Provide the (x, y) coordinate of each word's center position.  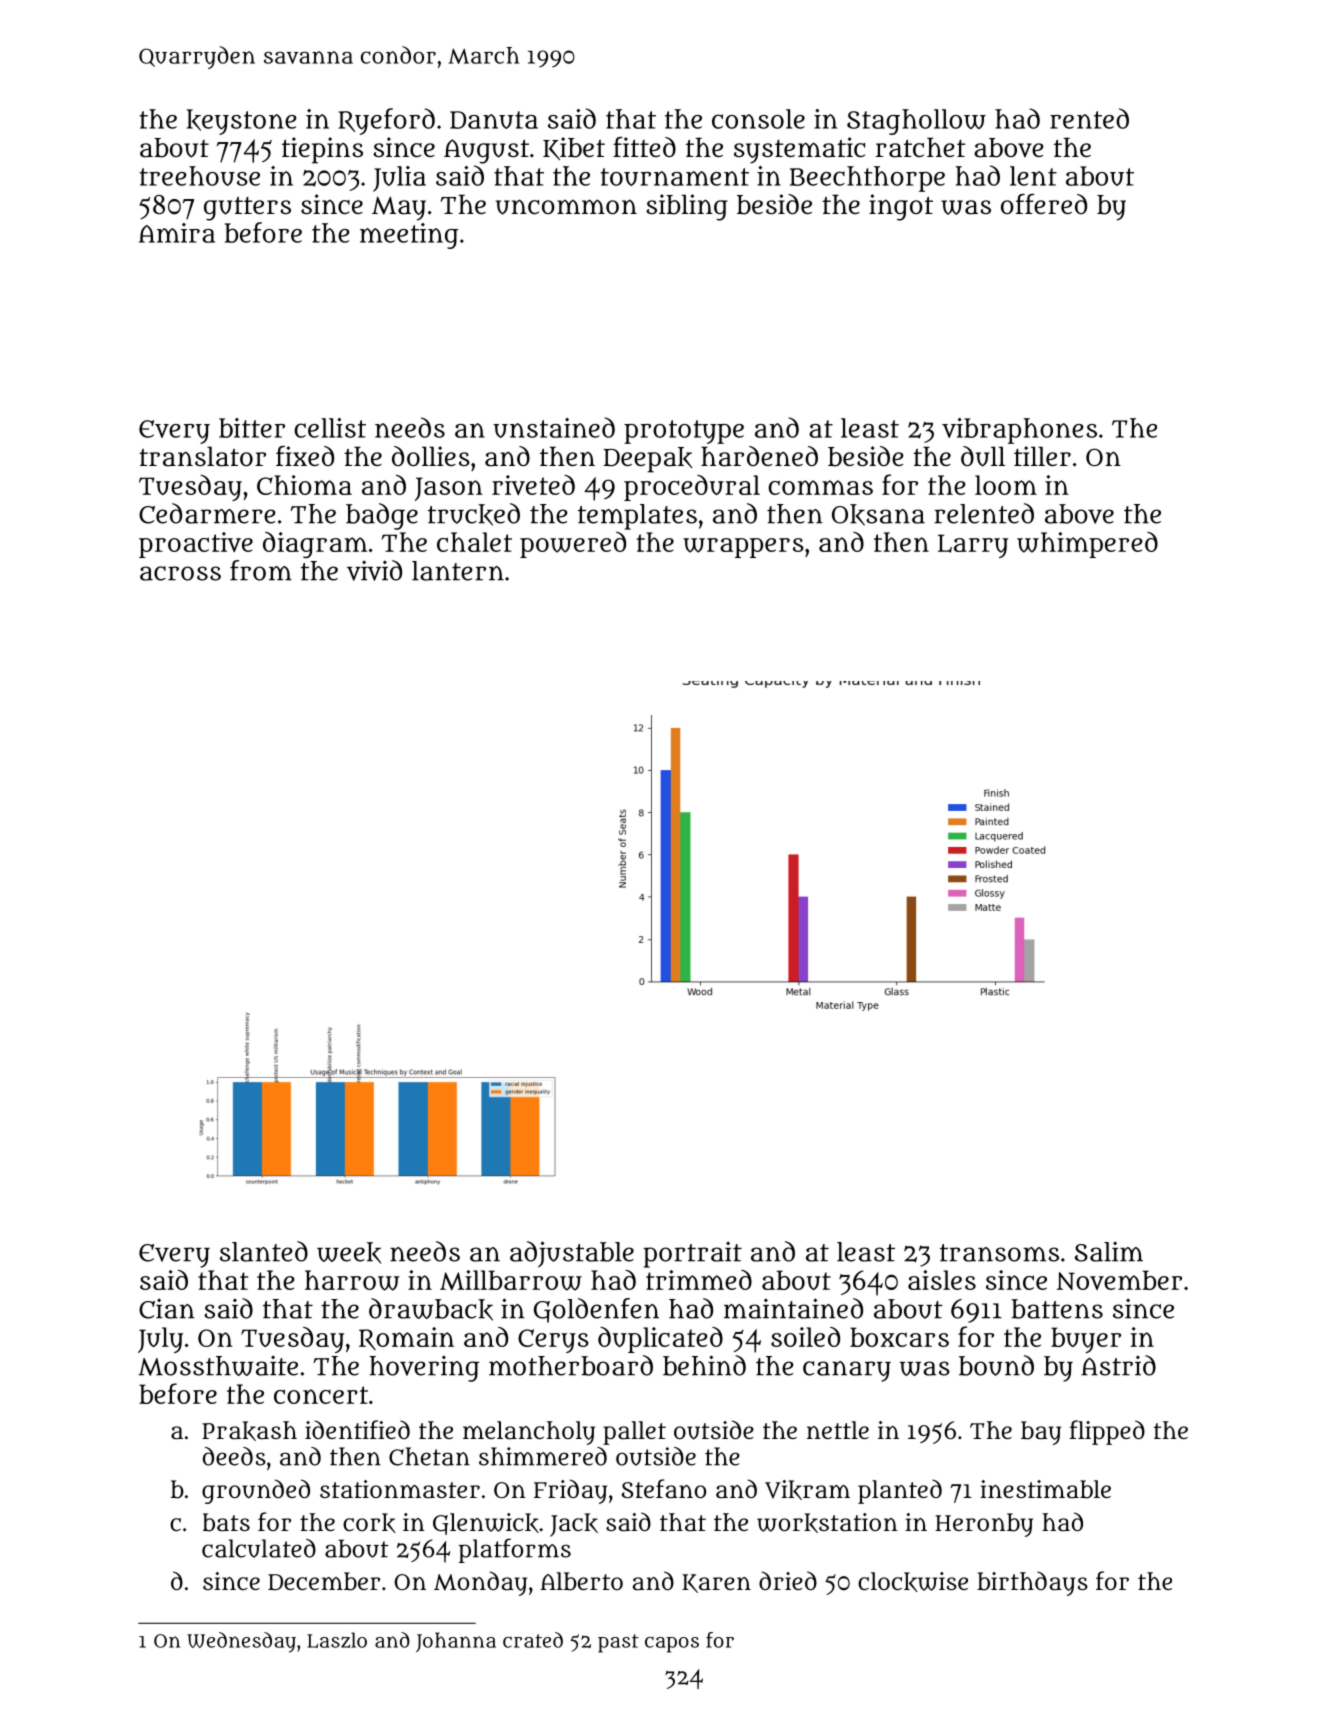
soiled (805, 1337)
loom (1006, 485)
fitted (644, 147)
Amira (177, 233)
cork (369, 1523)
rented (1089, 118)
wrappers (743, 548)
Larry (973, 546)
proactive (196, 545)
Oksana (878, 515)
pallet (634, 1433)
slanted (264, 1251)
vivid (374, 570)
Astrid (1118, 1365)
